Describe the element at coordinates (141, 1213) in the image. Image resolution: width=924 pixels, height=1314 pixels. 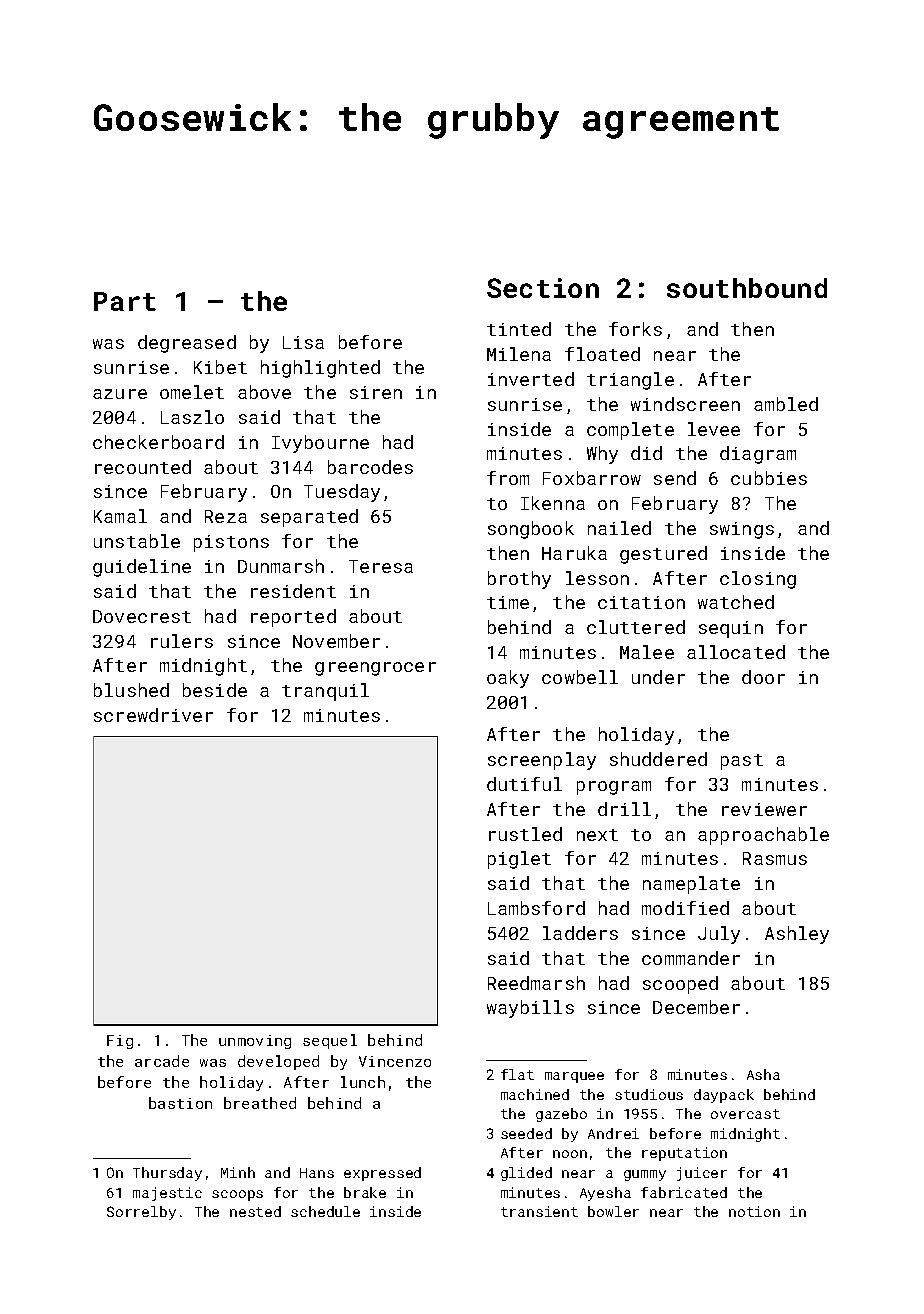
I see `Sorrelby` at that location.
